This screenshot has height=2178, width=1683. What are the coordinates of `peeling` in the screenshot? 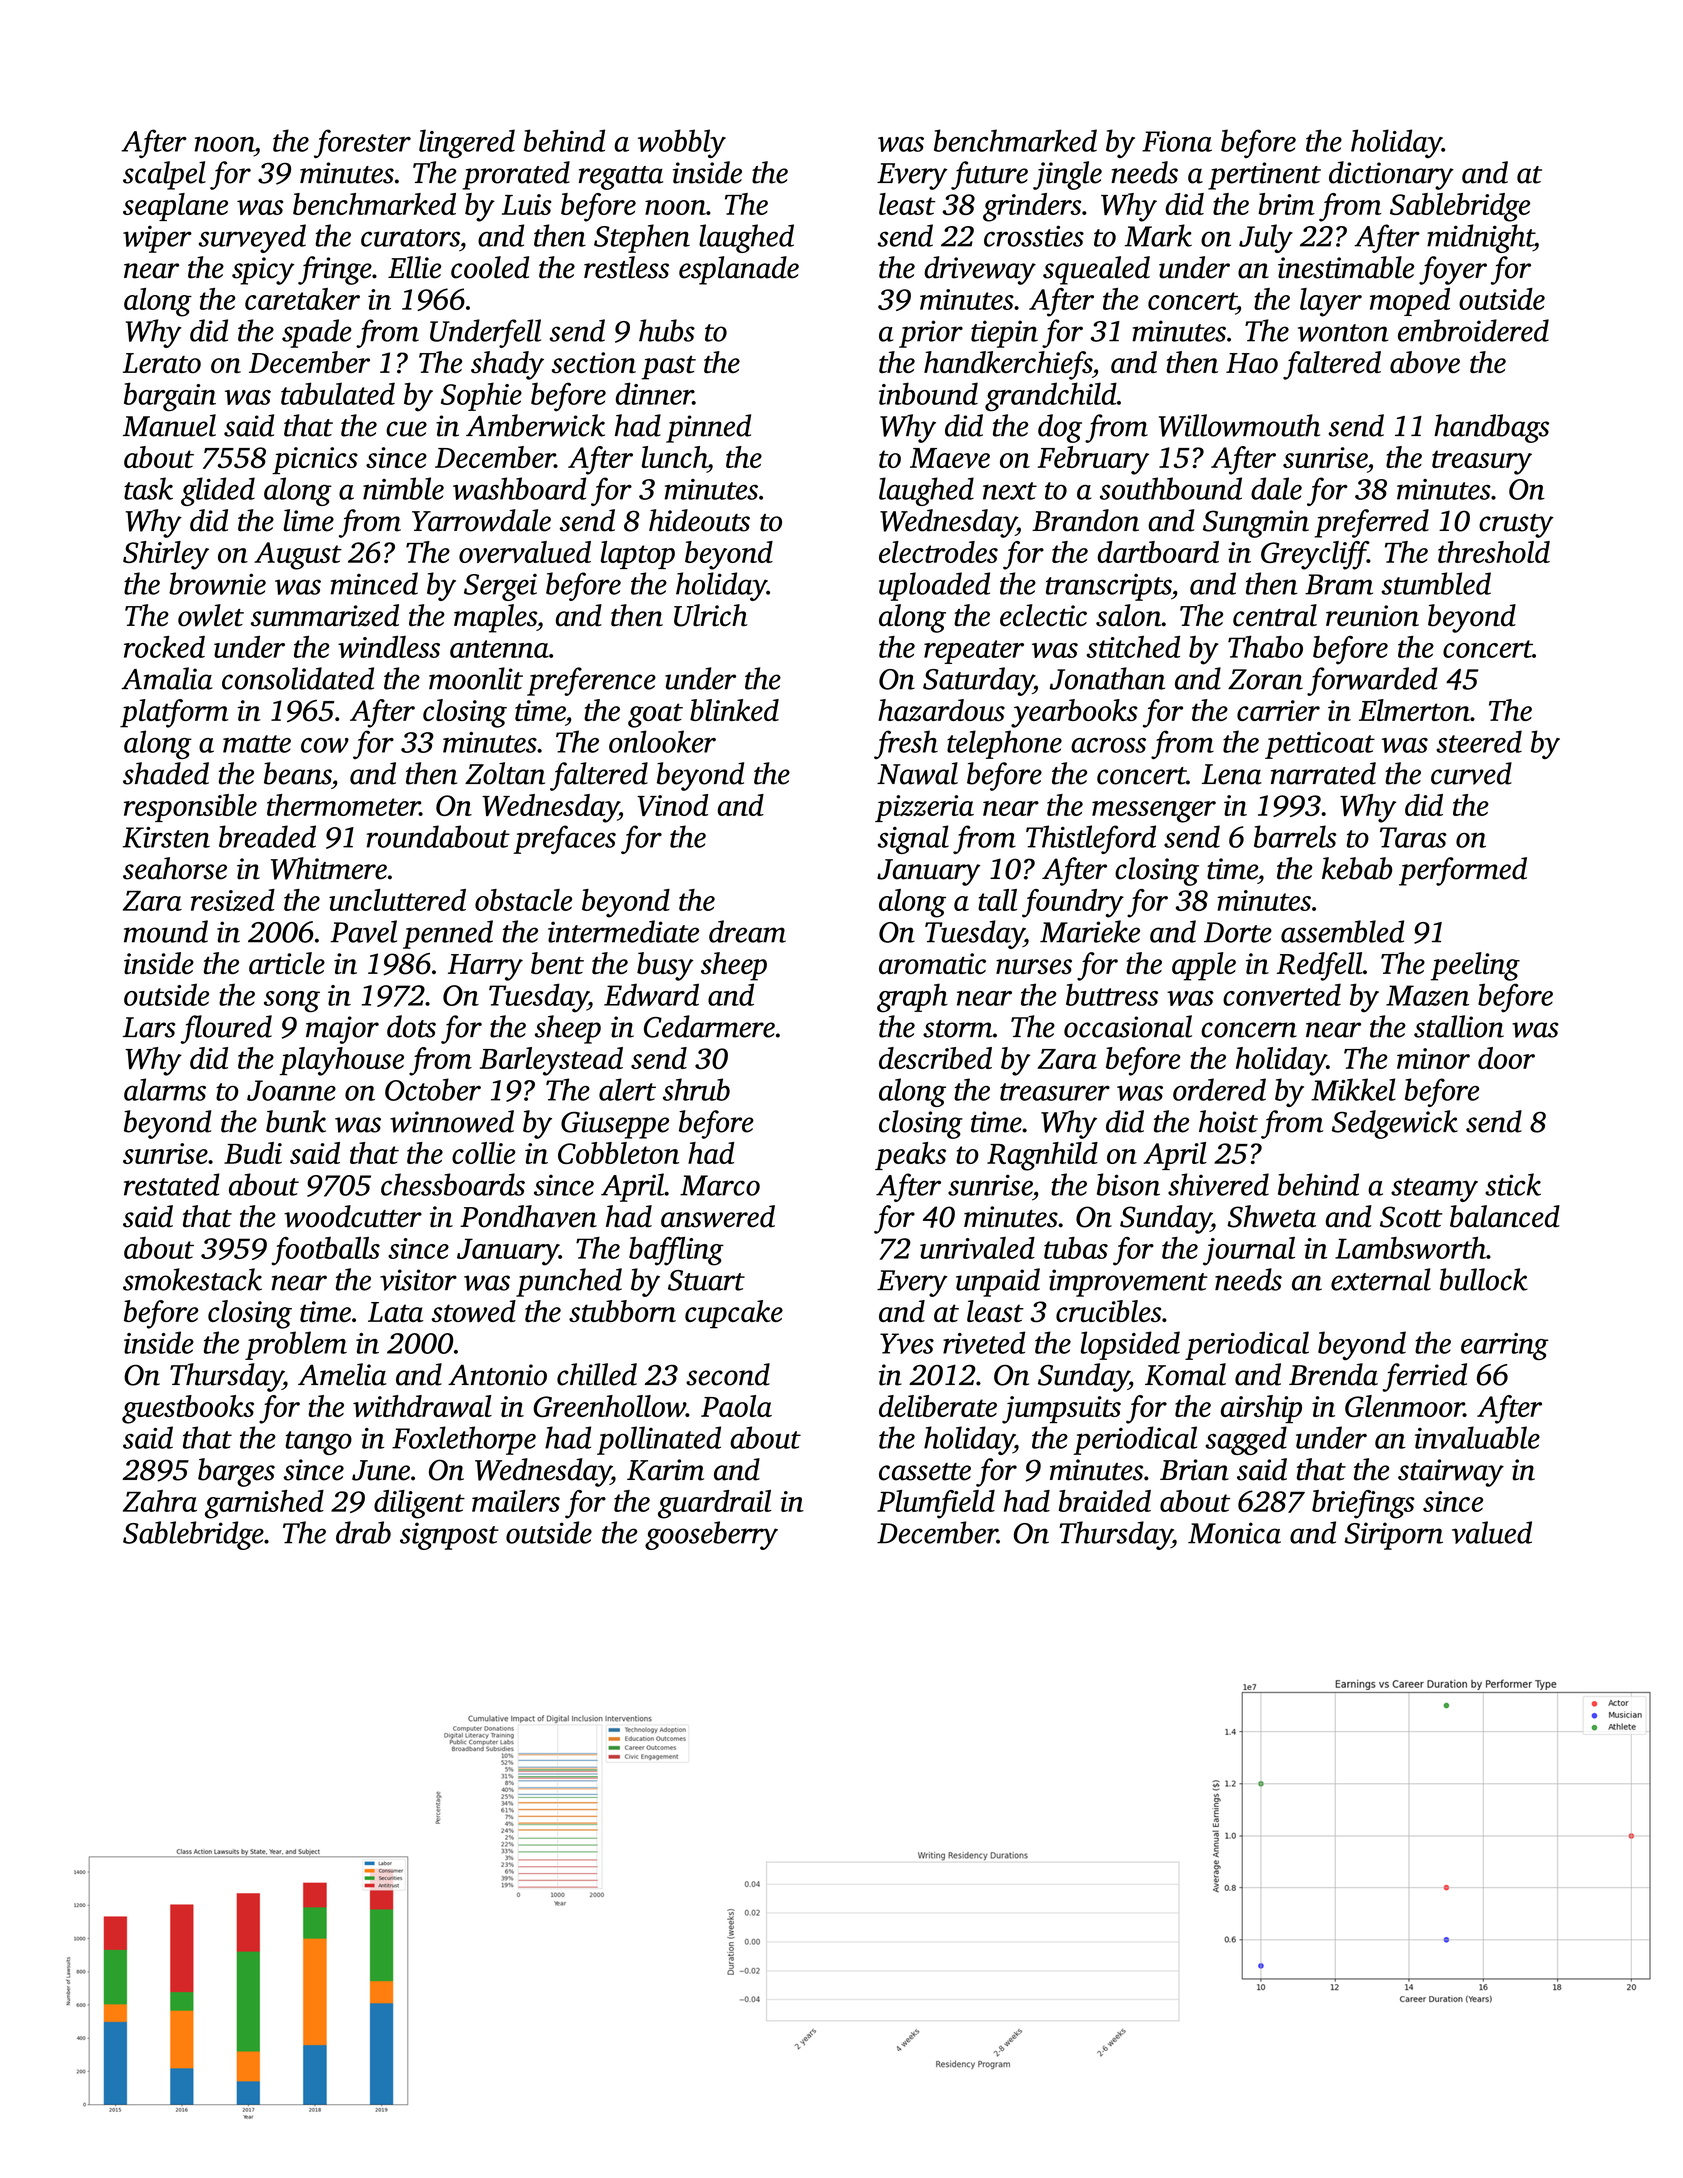 It's located at (1475, 966).
